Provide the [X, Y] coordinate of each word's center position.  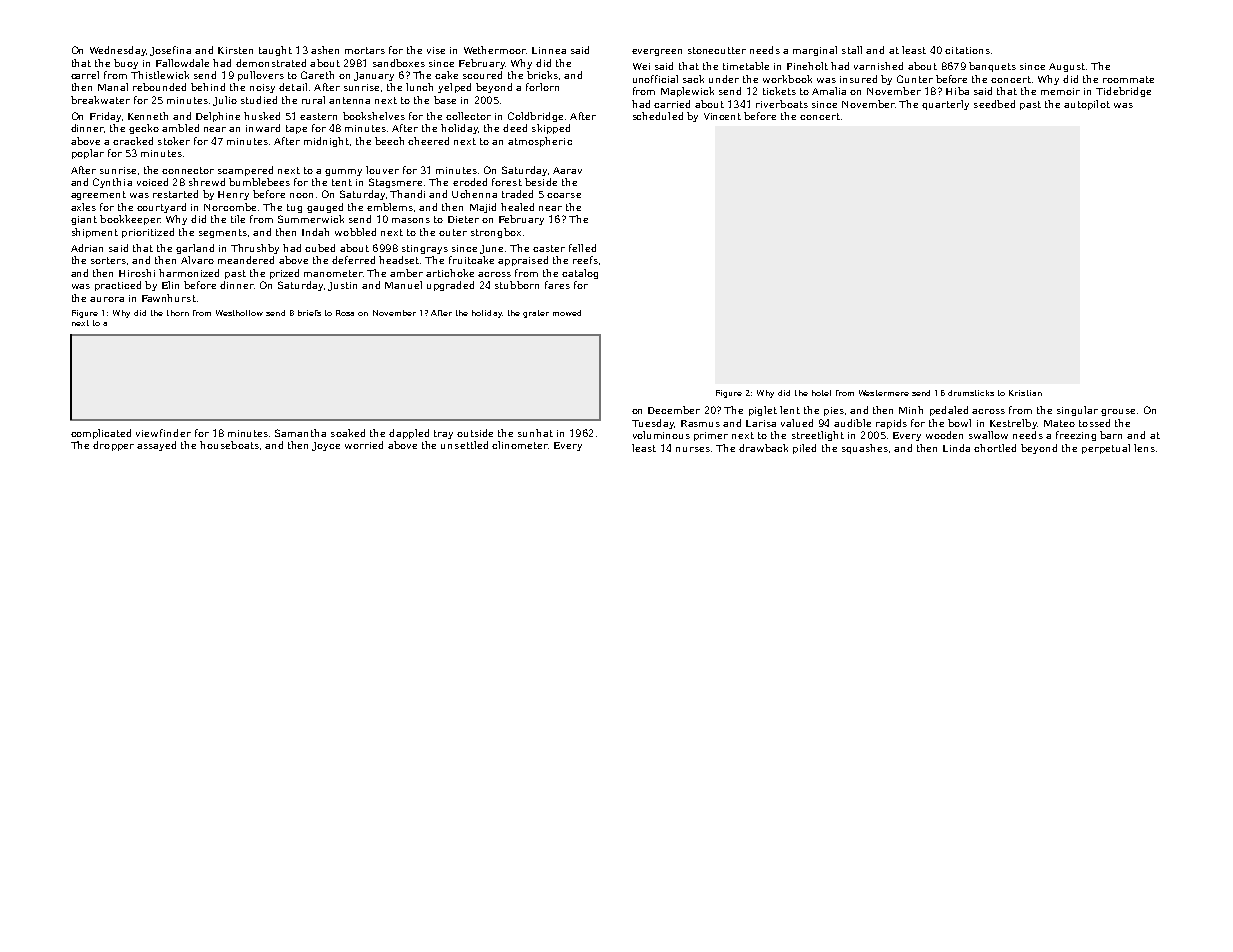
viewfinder [163, 433]
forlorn [542, 87]
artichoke [450, 273]
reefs [585, 260]
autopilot [1087, 105]
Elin [170, 285]
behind [208, 87]
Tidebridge [1123, 92]
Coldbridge [535, 117]
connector [188, 170]
